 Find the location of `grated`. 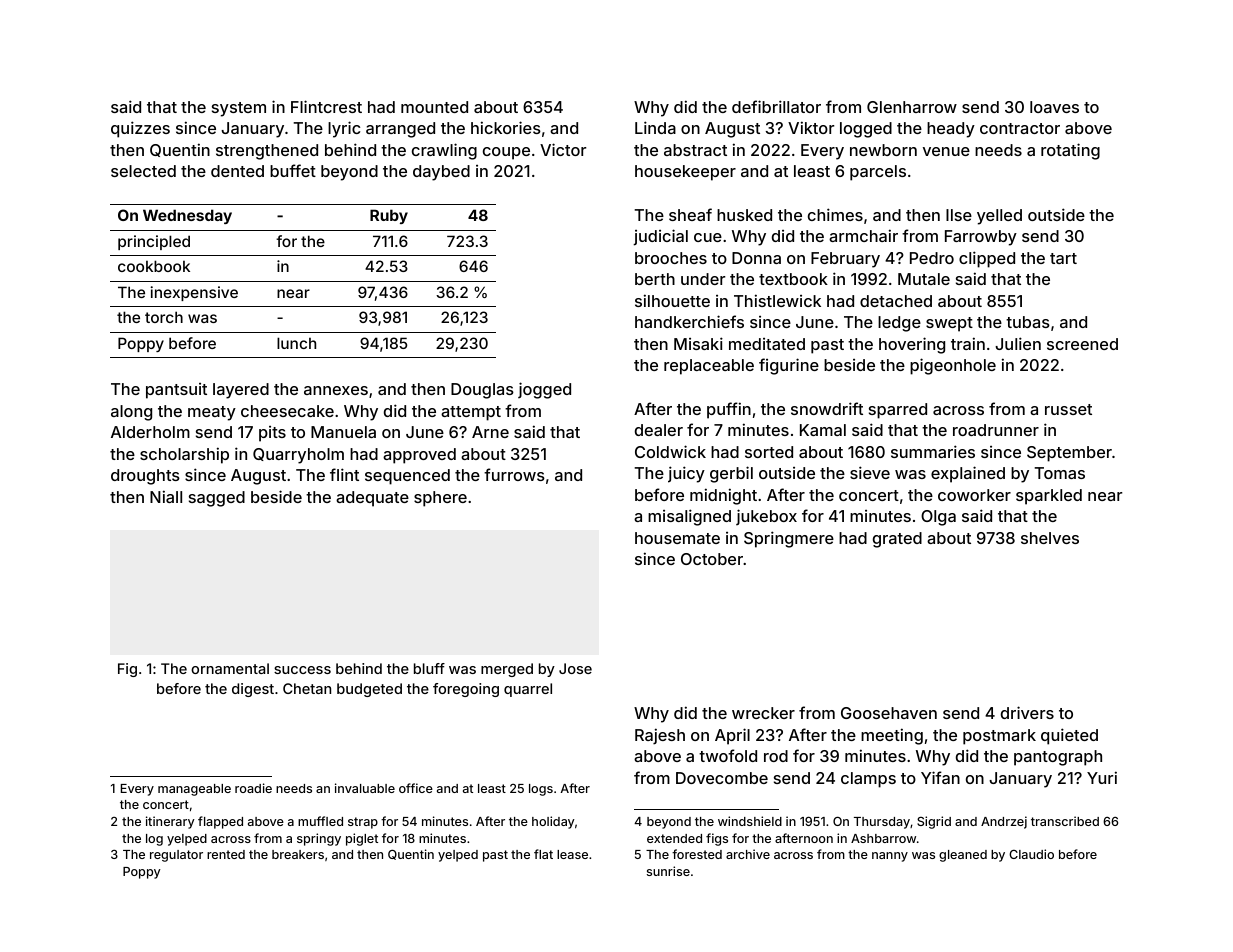

grated is located at coordinates (897, 540).
